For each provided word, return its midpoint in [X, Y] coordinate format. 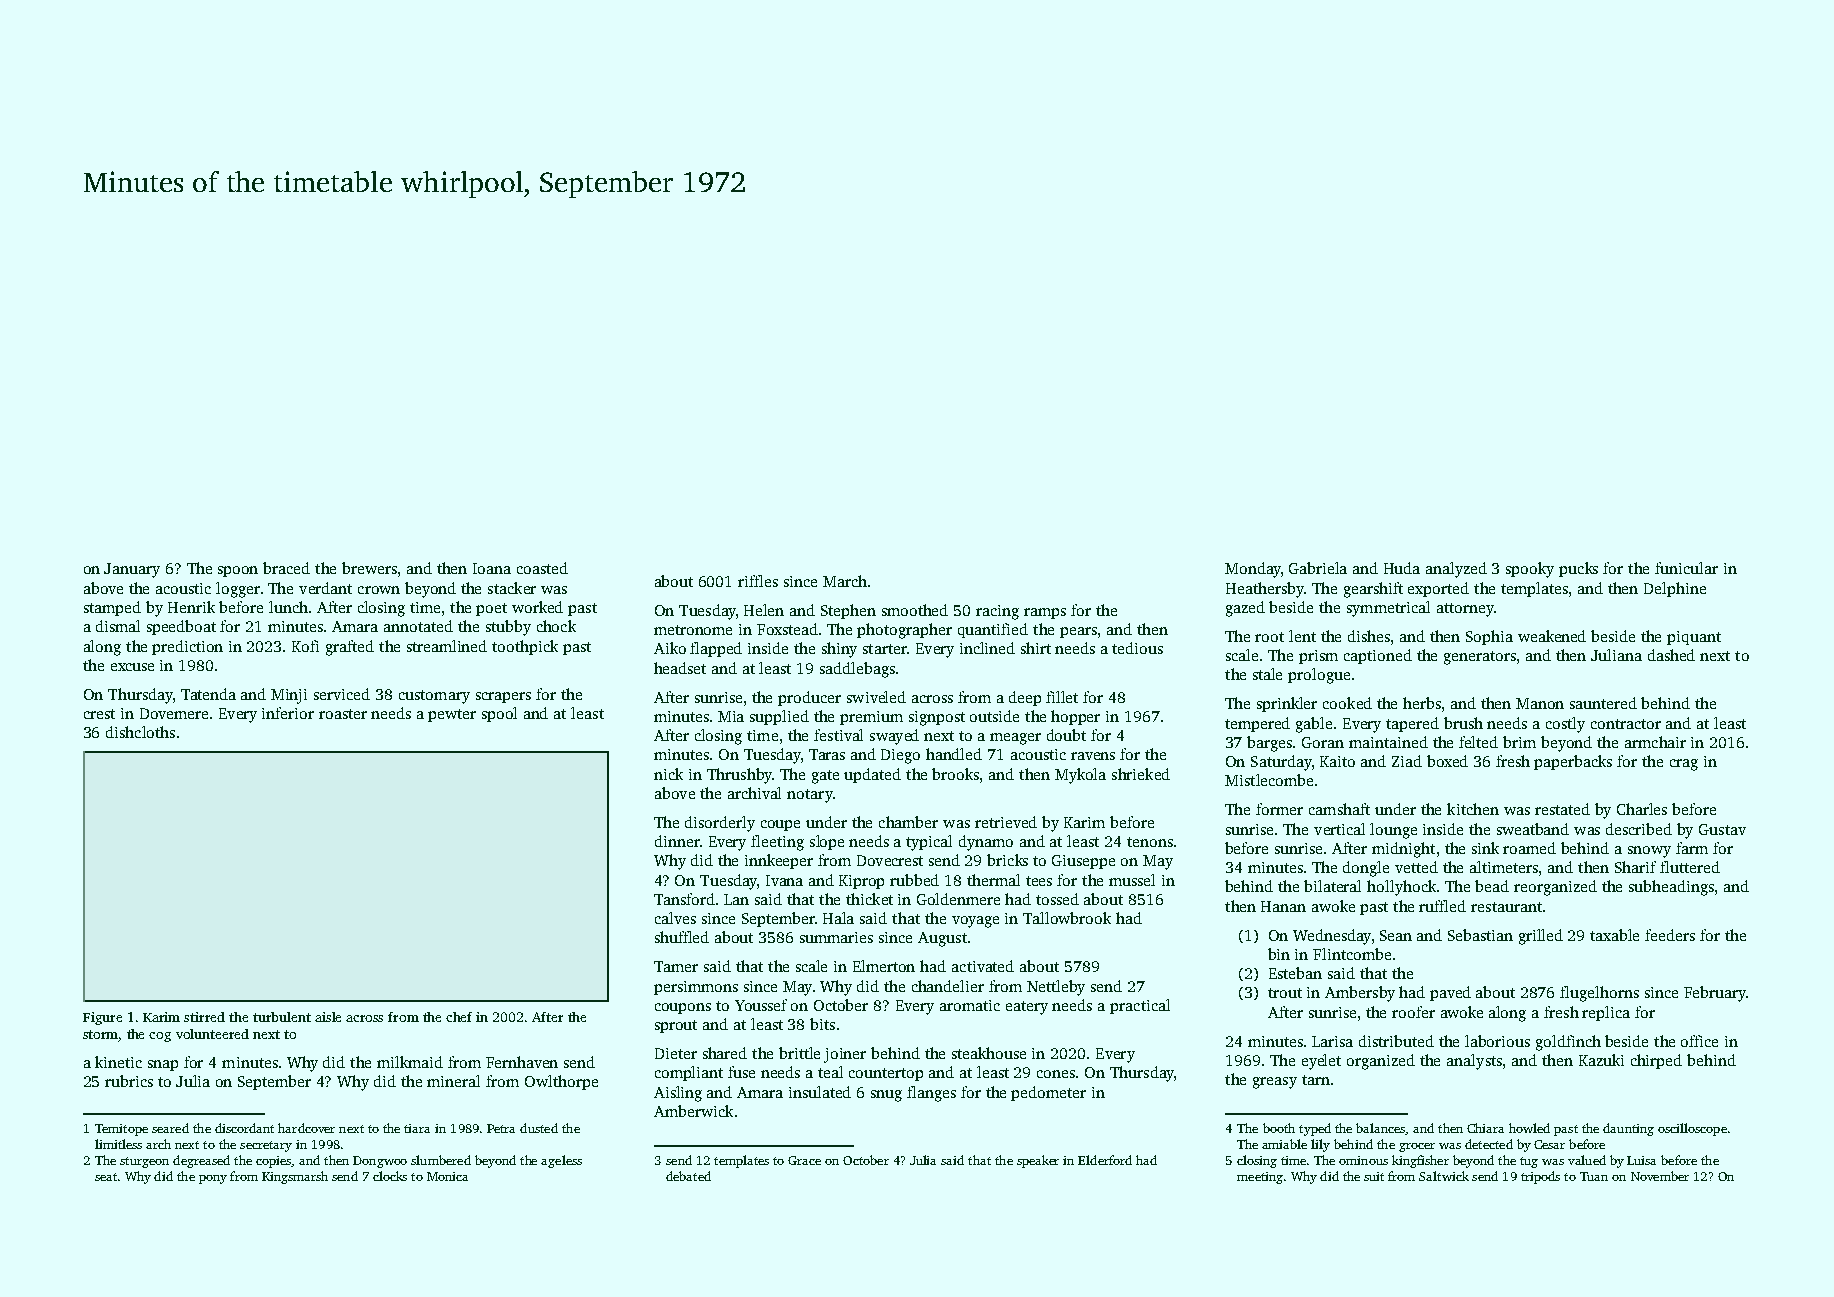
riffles [758, 581]
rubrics [129, 1081]
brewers [369, 568]
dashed [1671, 655]
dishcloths [140, 732]
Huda [1402, 568]
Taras [827, 754]
